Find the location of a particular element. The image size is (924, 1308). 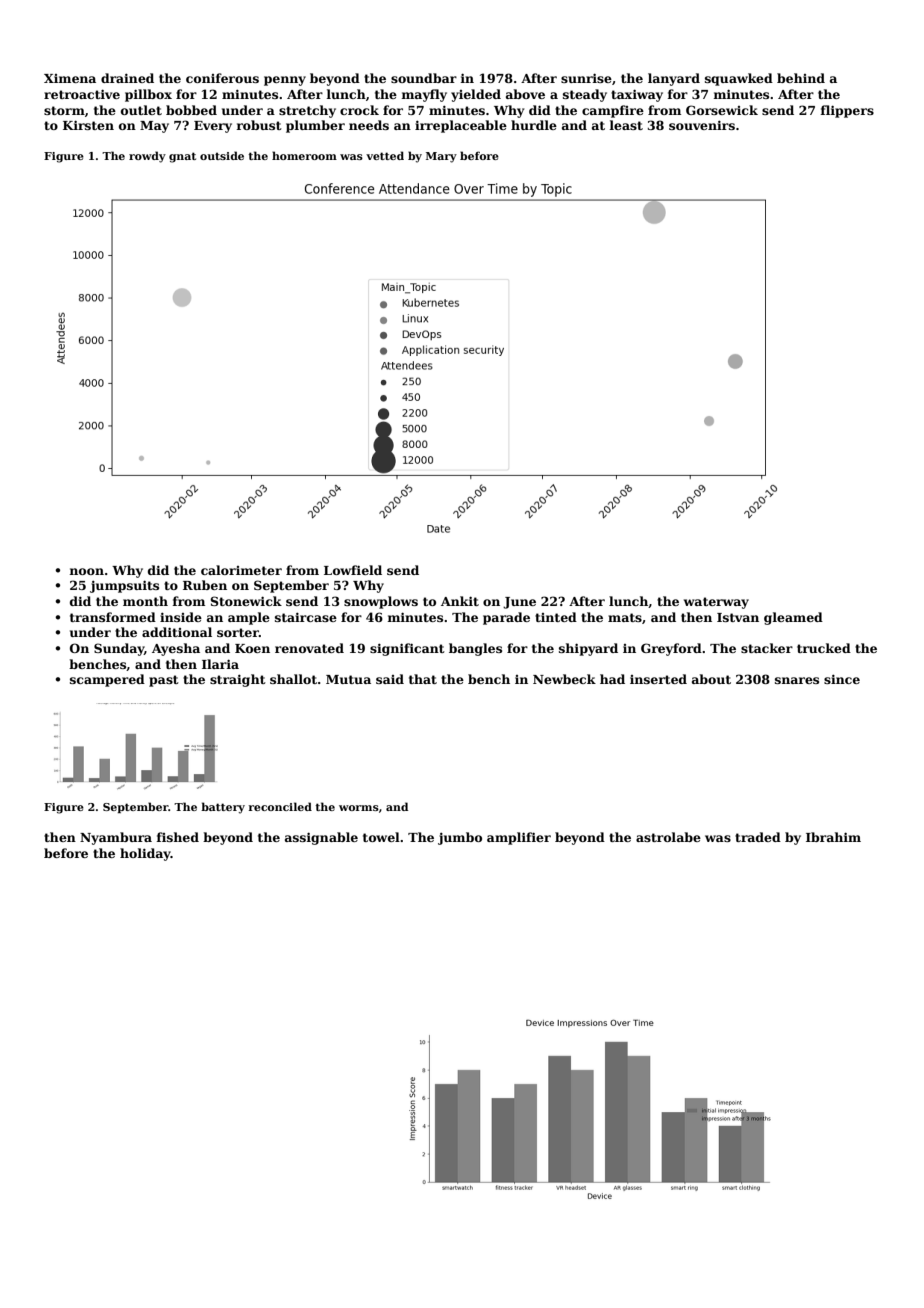

retroactive is located at coordinates (82, 94).
